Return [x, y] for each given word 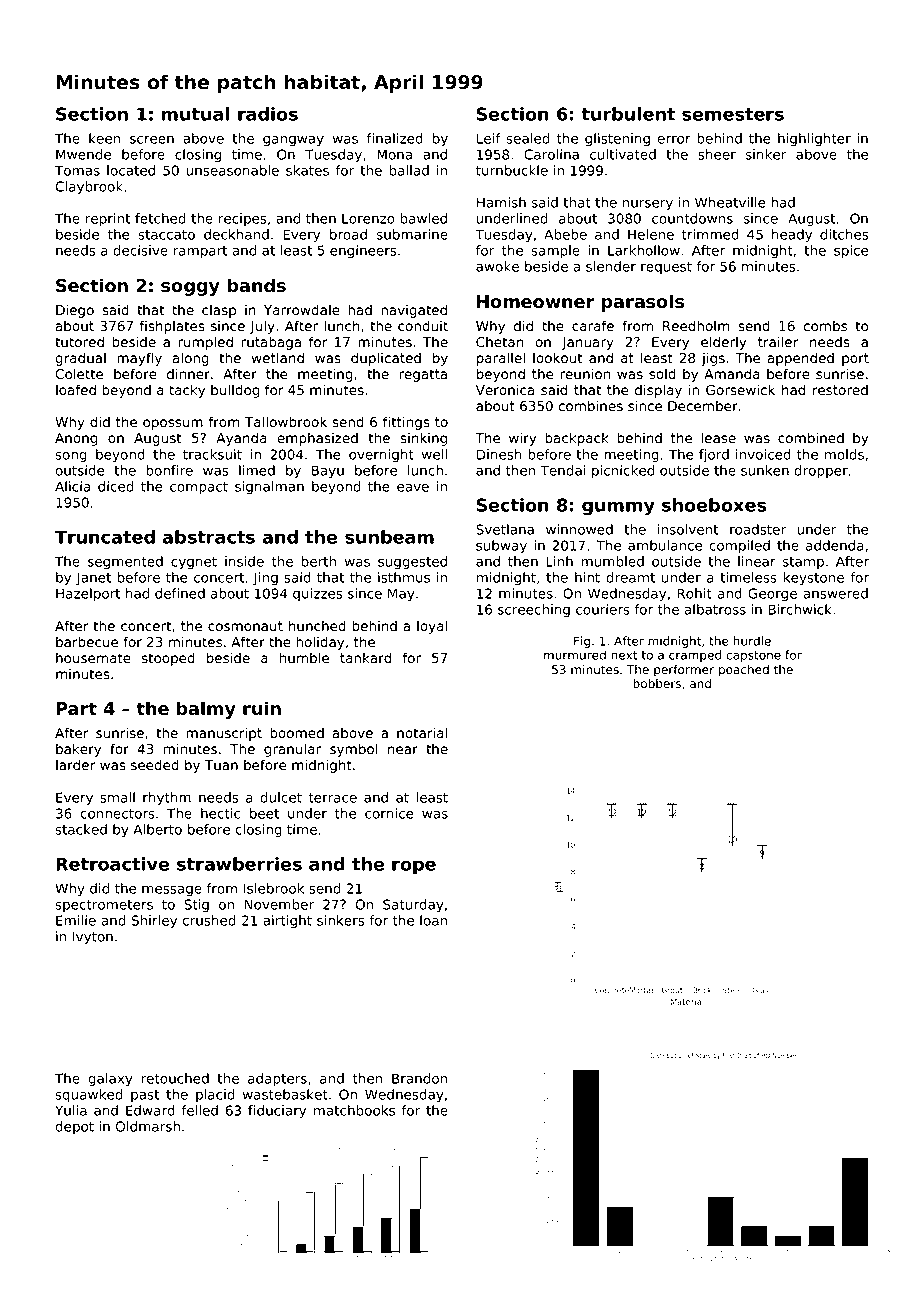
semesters [733, 114]
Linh [559, 561]
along [191, 359]
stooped [168, 659]
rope [414, 867]
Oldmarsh [148, 1126]
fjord [714, 456]
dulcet [281, 797]
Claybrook [89, 188]
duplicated [386, 359]
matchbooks [354, 1110]
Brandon [419, 1078]
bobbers [657, 683]
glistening [617, 140]
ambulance [665, 545]
